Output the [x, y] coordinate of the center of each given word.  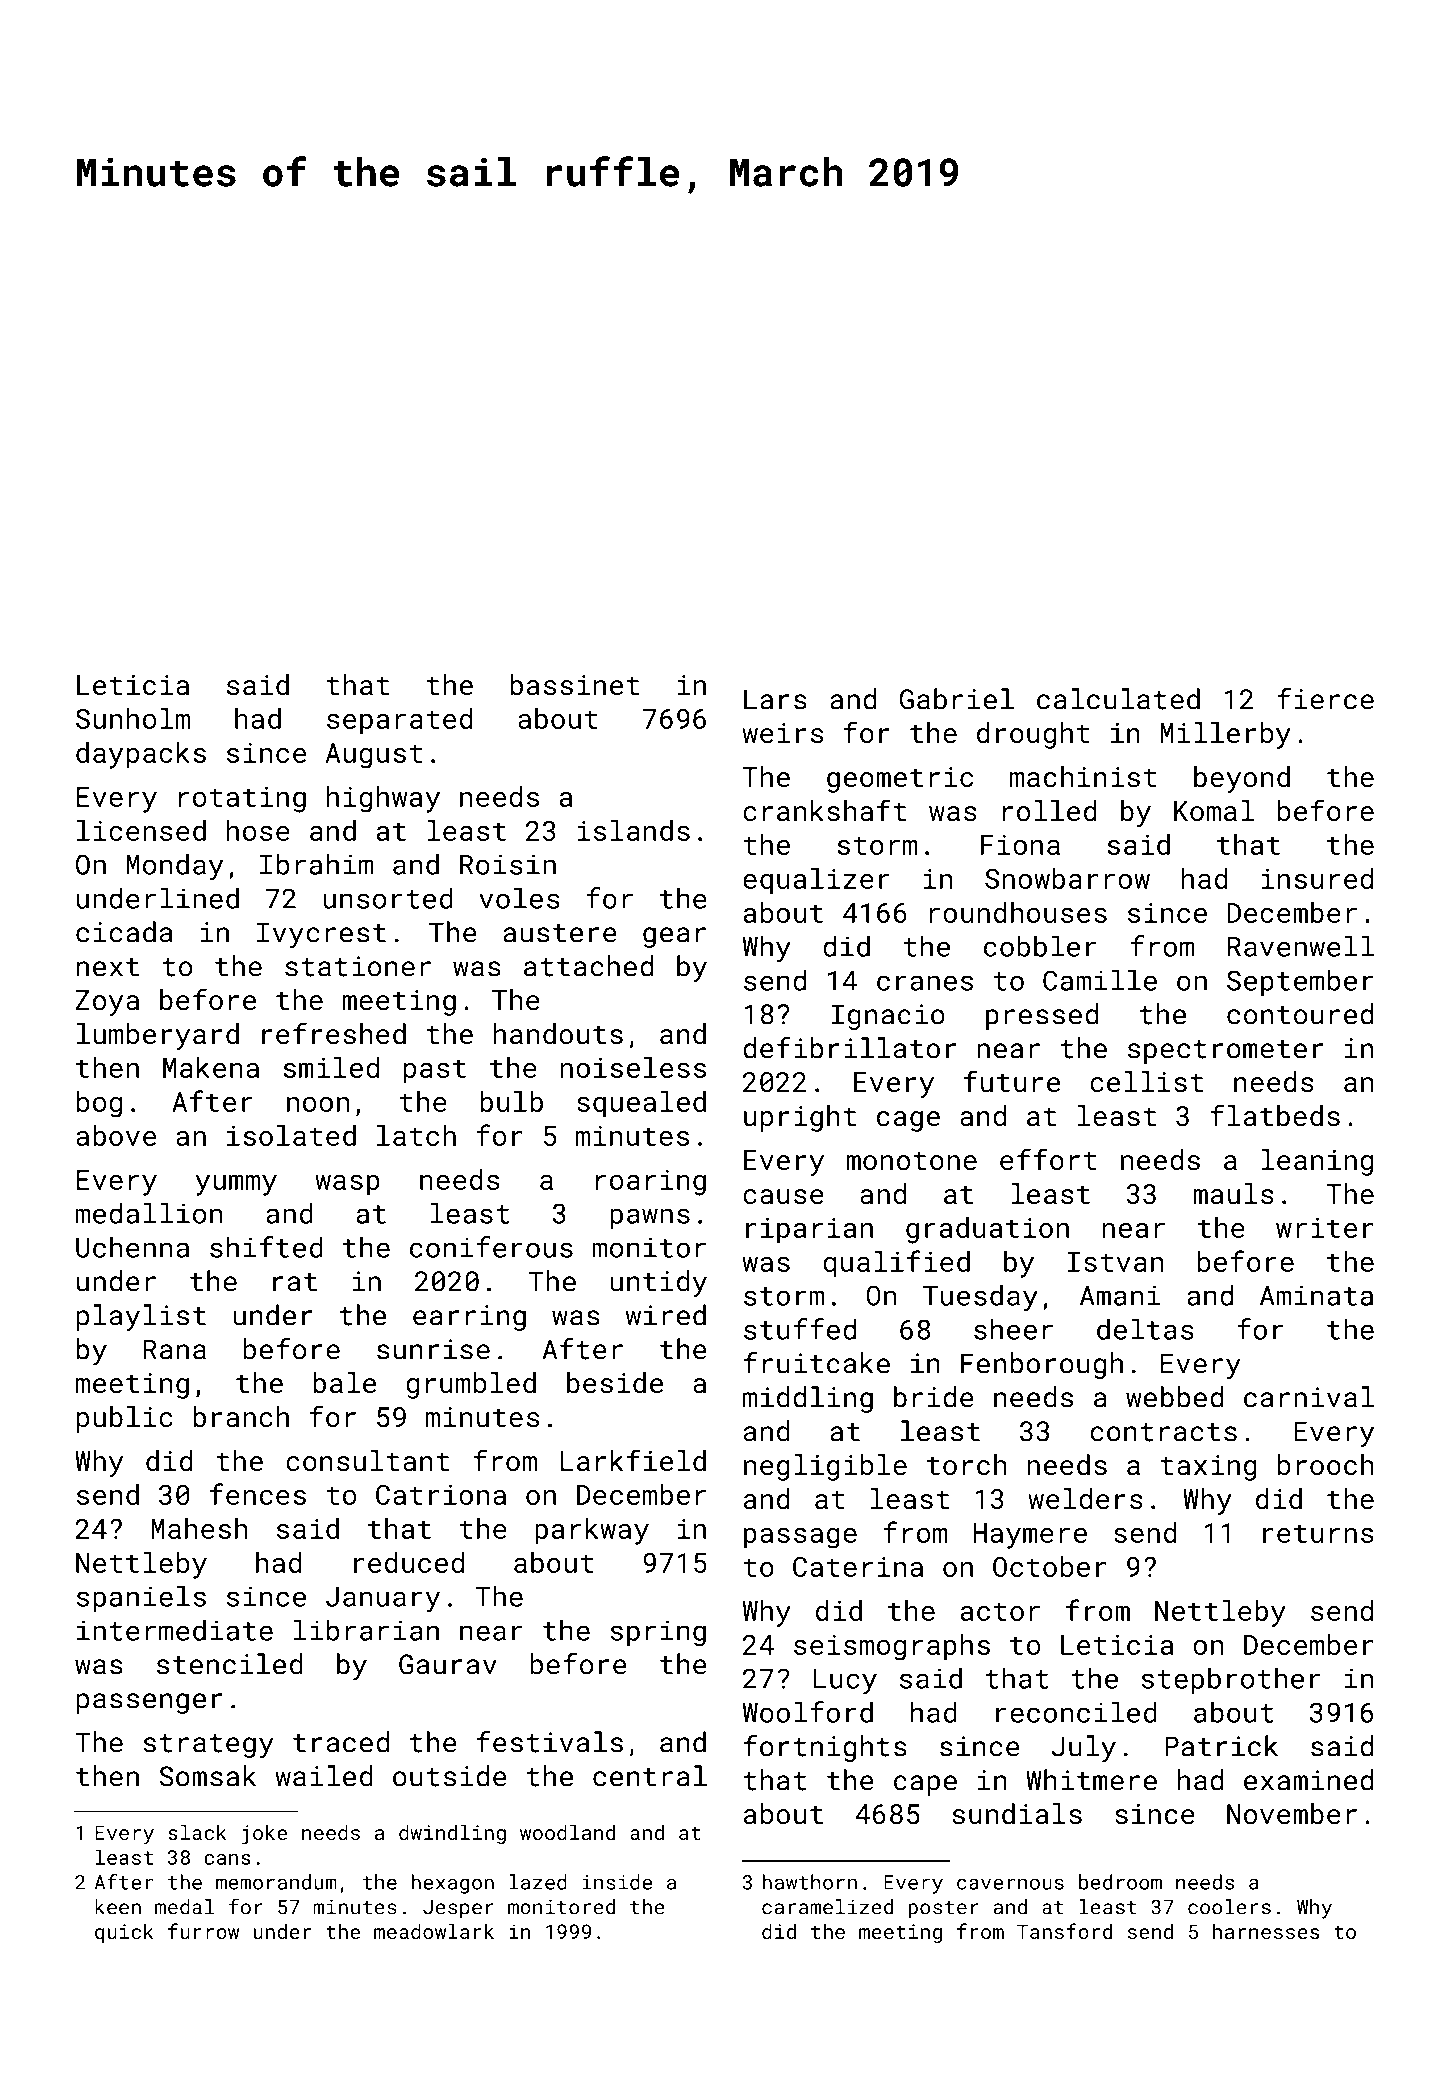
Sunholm [133, 718]
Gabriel [957, 699]
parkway [592, 1531]
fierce [1325, 699]
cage [908, 1121]
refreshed [334, 1033]
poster [943, 1910]
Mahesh [199, 1528]
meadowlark [434, 1931]
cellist [1146, 1082]
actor [1000, 1611]
